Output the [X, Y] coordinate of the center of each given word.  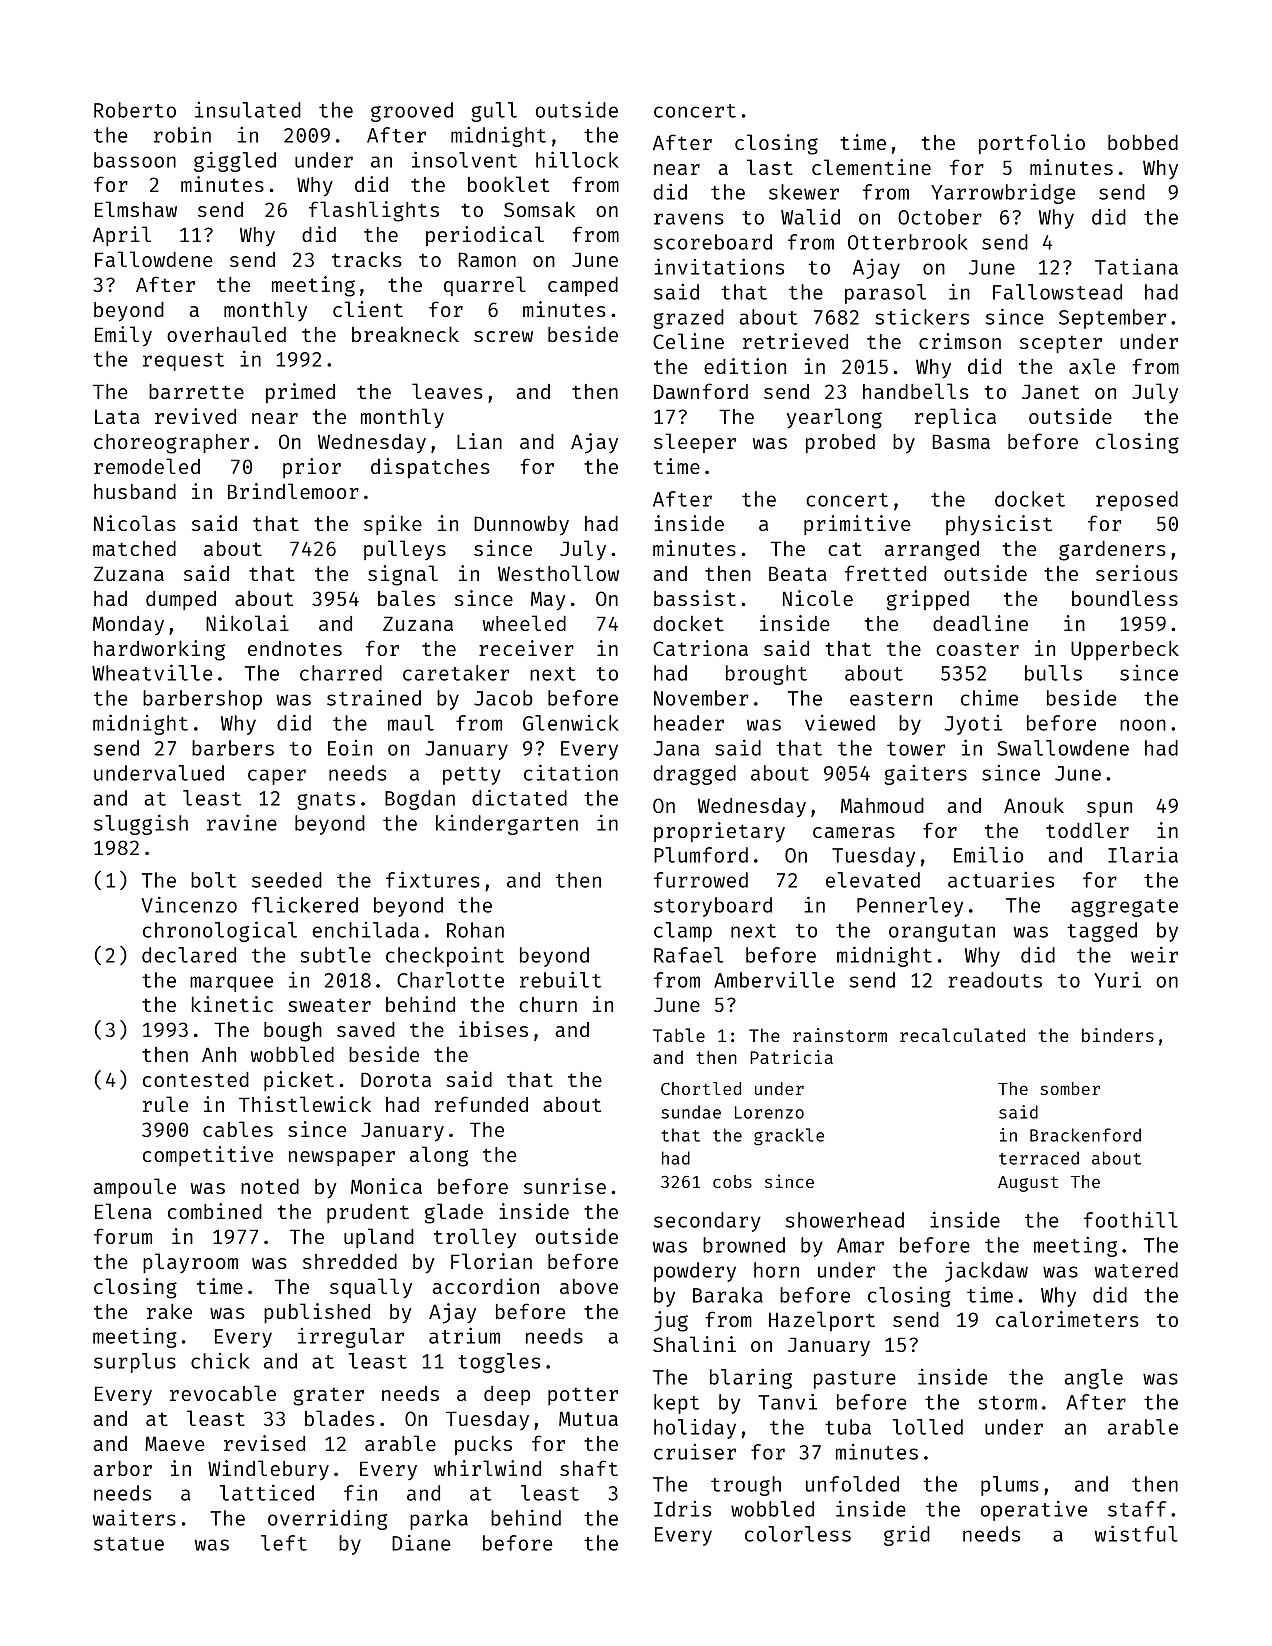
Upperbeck [1125, 650]
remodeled [147, 466]
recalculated [962, 1035]
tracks [367, 259]
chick [220, 1361]
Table [679, 1035]
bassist [695, 598]
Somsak [539, 209]
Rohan [475, 930]
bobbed [1143, 142]
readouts [995, 980]
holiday [695, 1429]
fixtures [433, 879]
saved [366, 1029]
